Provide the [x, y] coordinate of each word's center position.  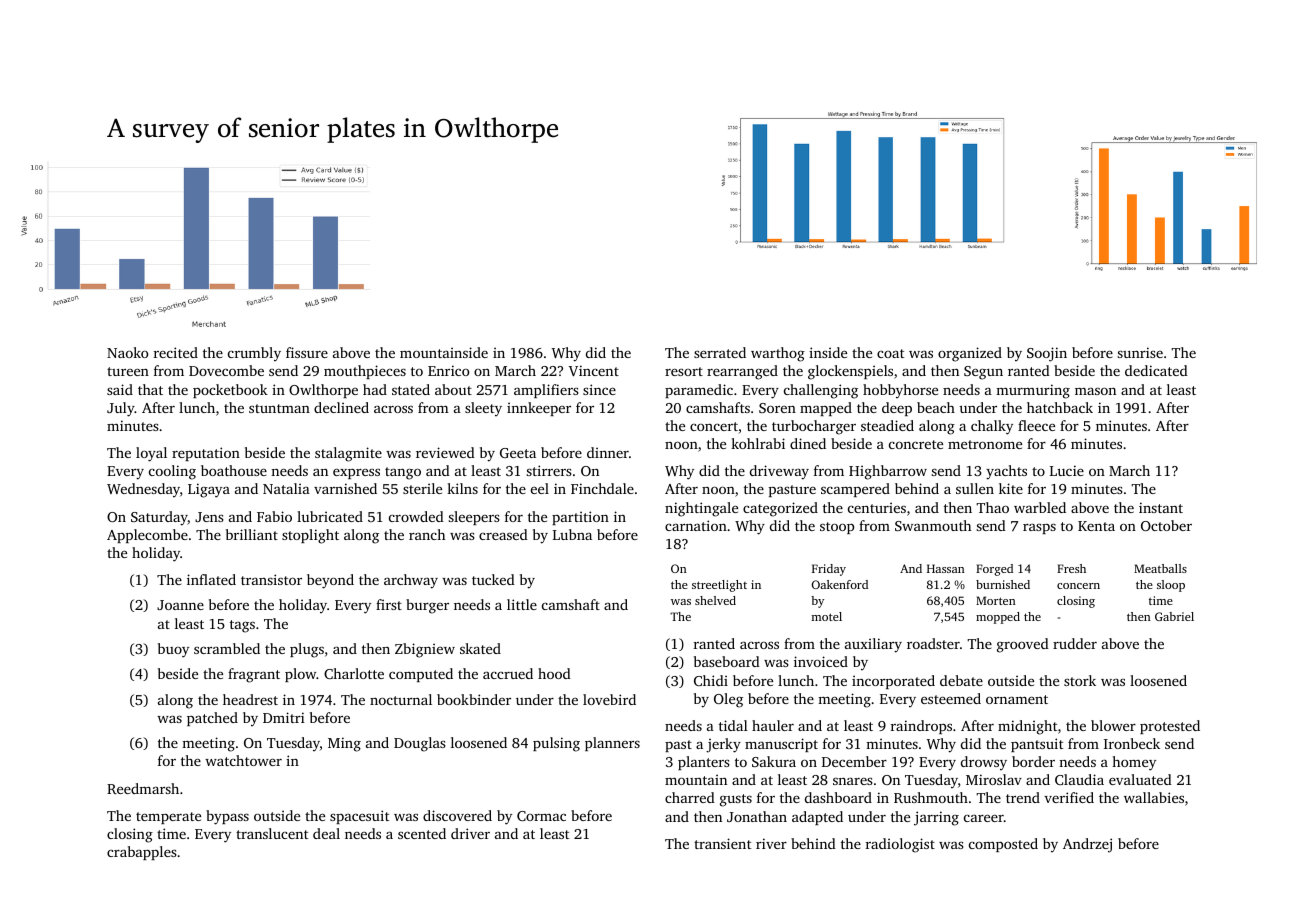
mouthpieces [365, 372]
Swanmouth [933, 525]
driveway [779, 472]
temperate [168, 818]
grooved [1023, 645]
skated [480, 648]
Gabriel [1174, 616]
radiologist [900, 845]
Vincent [594, 370]
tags [242, 626]
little [522, 604]
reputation [206, 454]
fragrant [254, 675]
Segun [983, 373]
